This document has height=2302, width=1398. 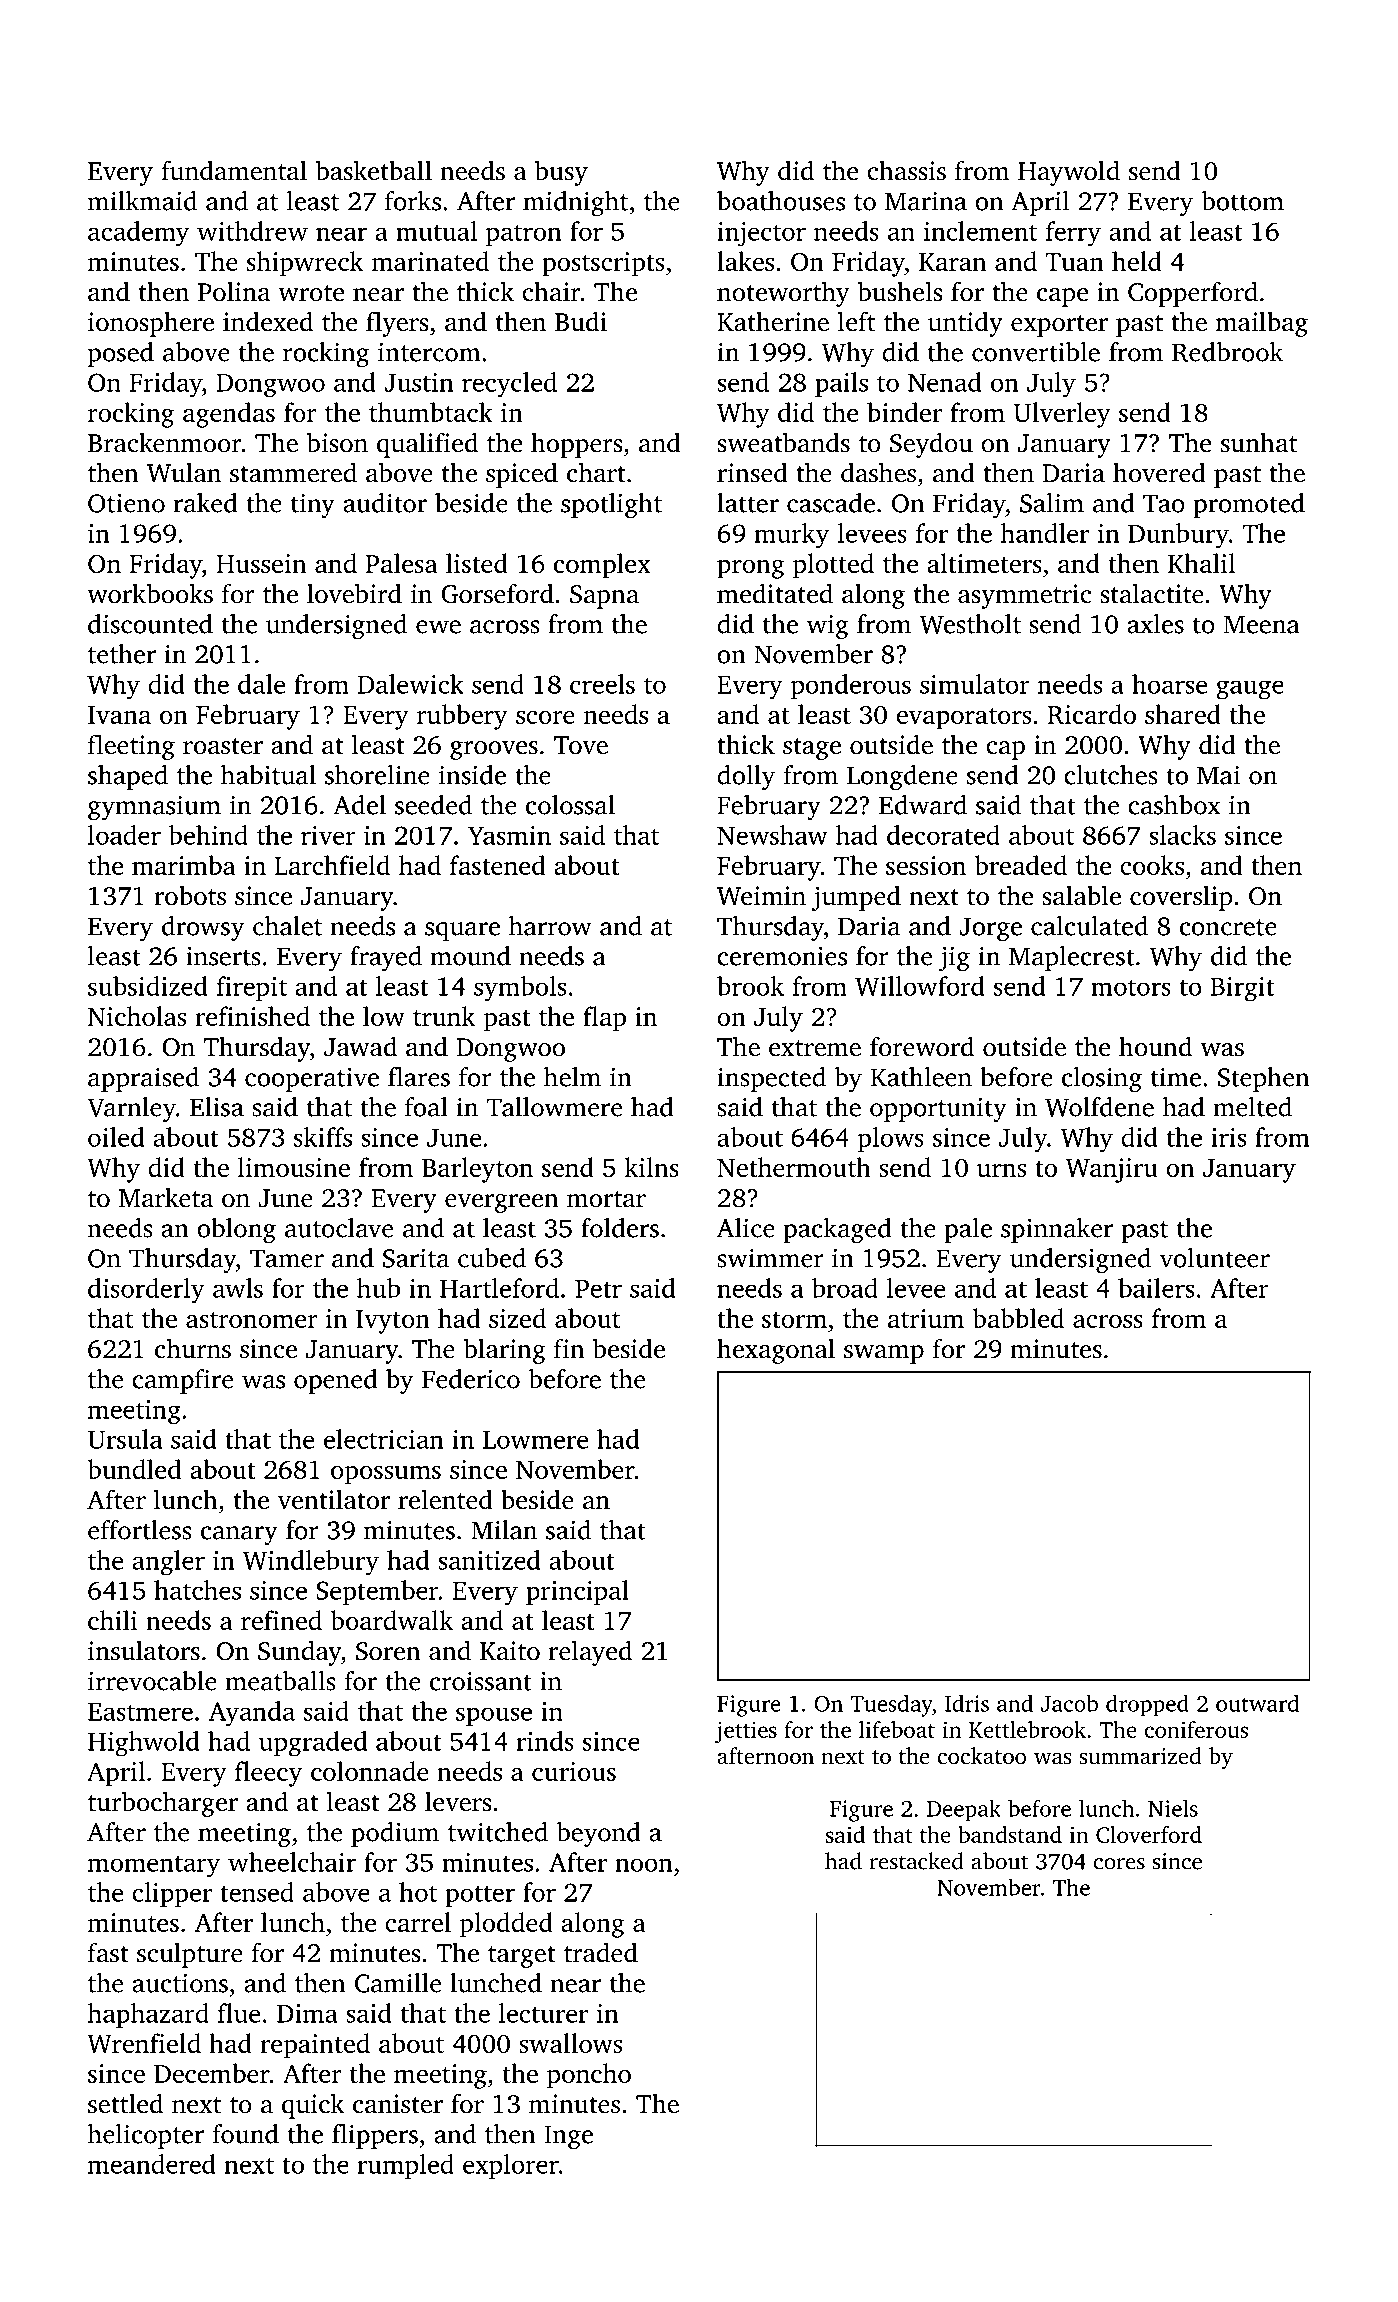 I want to click on ceremonies, so click(x=782, y=956).
